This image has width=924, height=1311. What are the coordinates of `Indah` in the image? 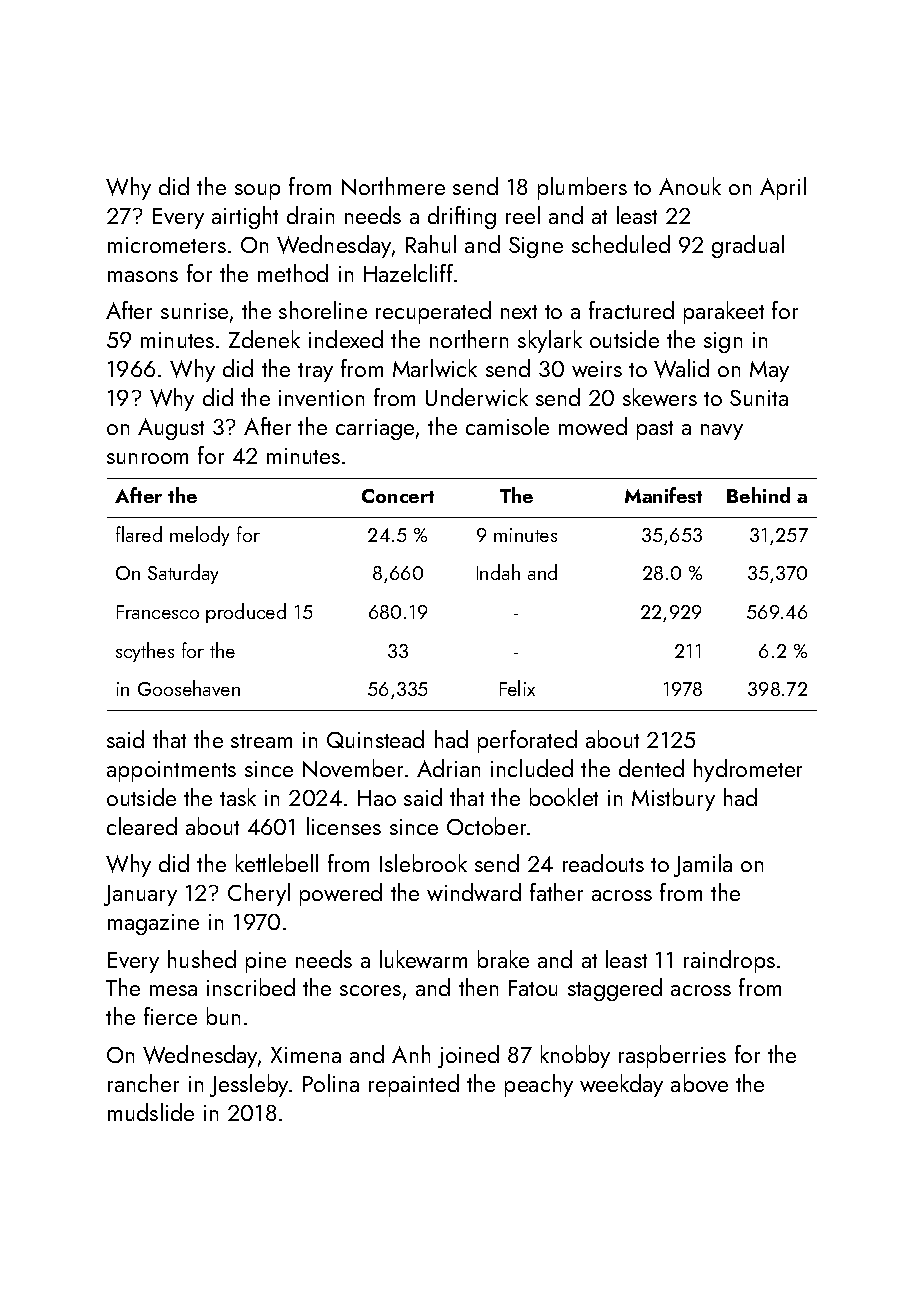 It's located at (498, 572).
